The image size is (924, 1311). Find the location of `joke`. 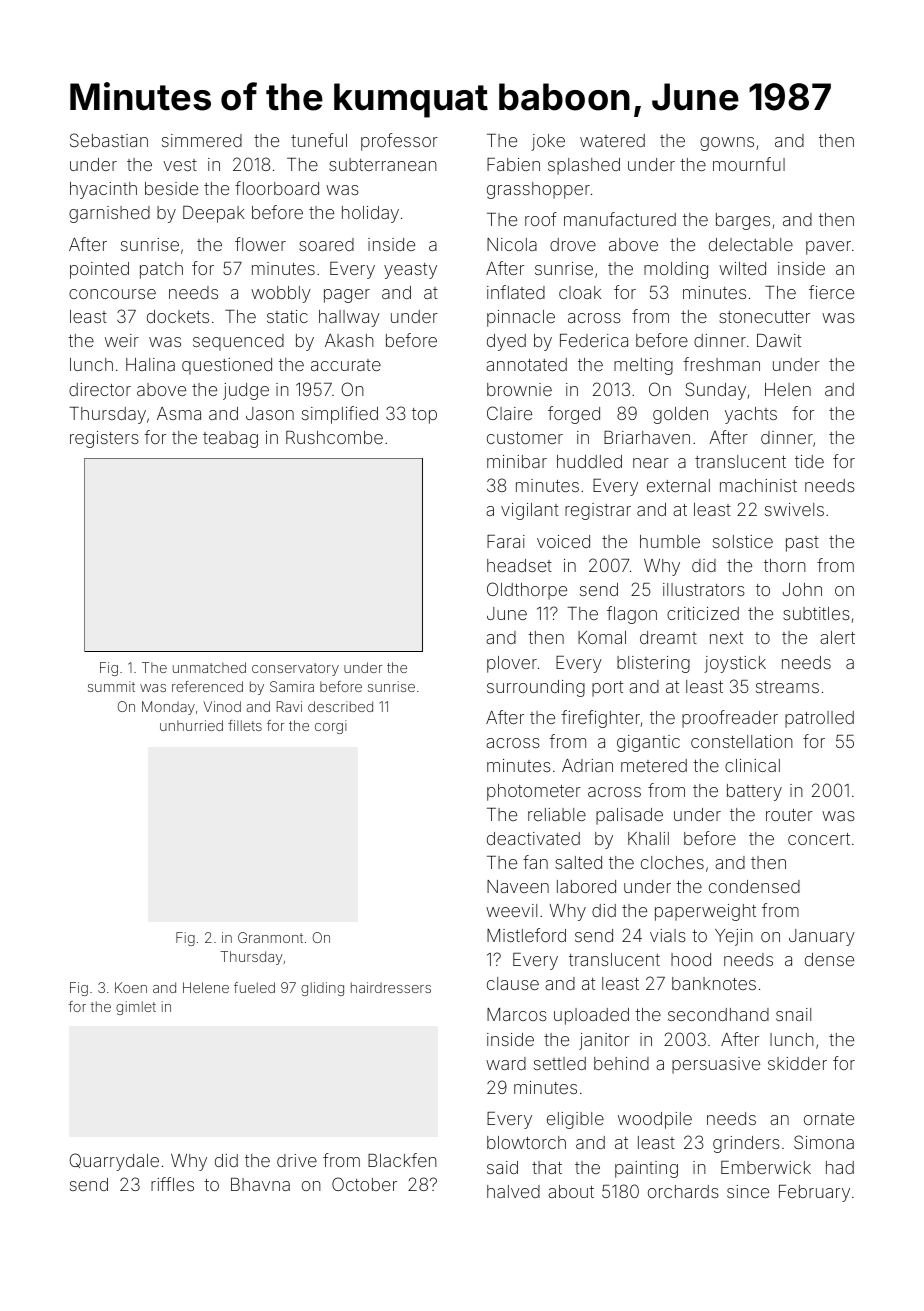

joke is located at coordinates (548, 142).
